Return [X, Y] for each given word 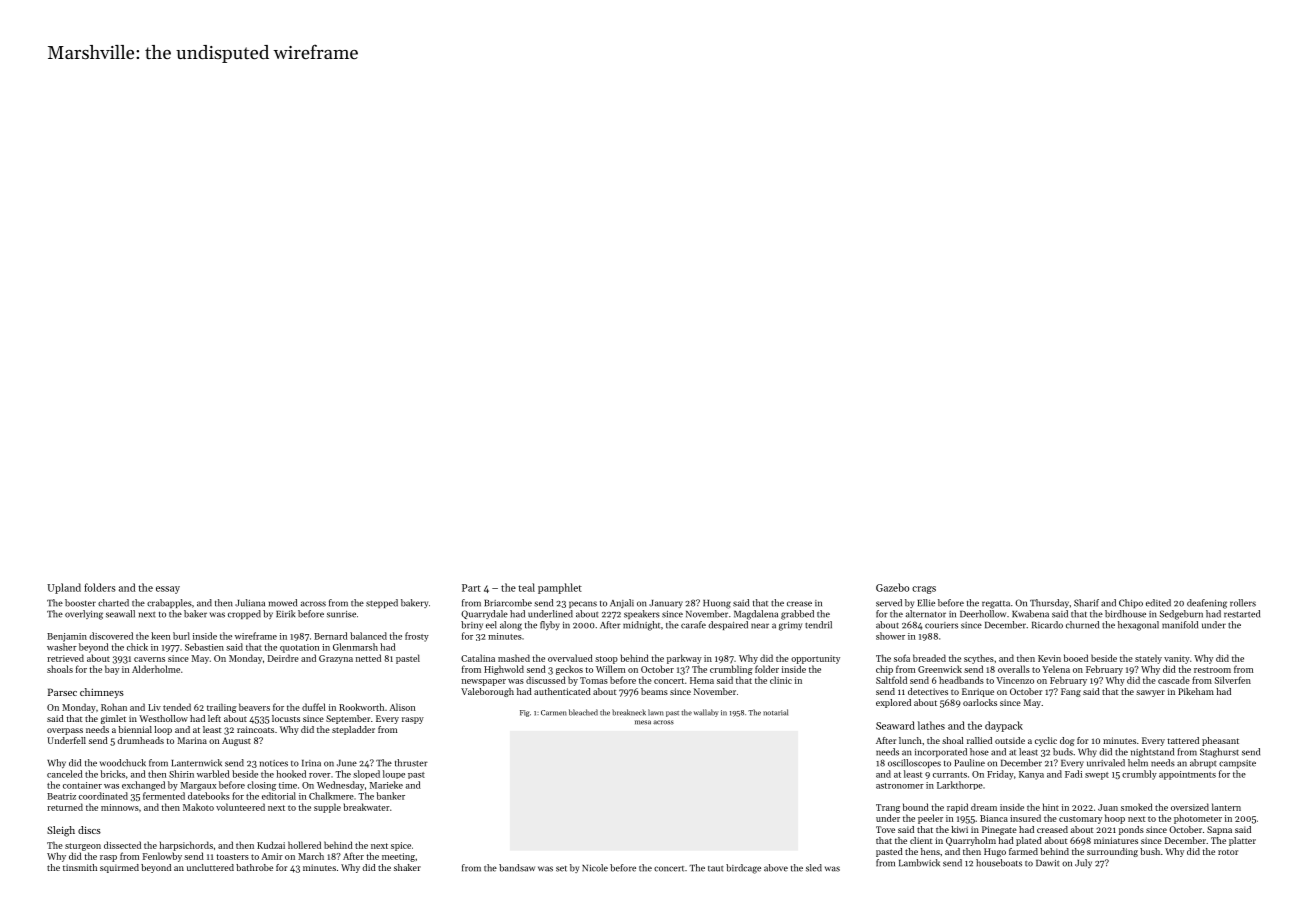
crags [924, 590]
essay [168, 590]
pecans [583, 604]
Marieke [386, 785]
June [347, 763]
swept [1097, 776]
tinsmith [80, 867]
